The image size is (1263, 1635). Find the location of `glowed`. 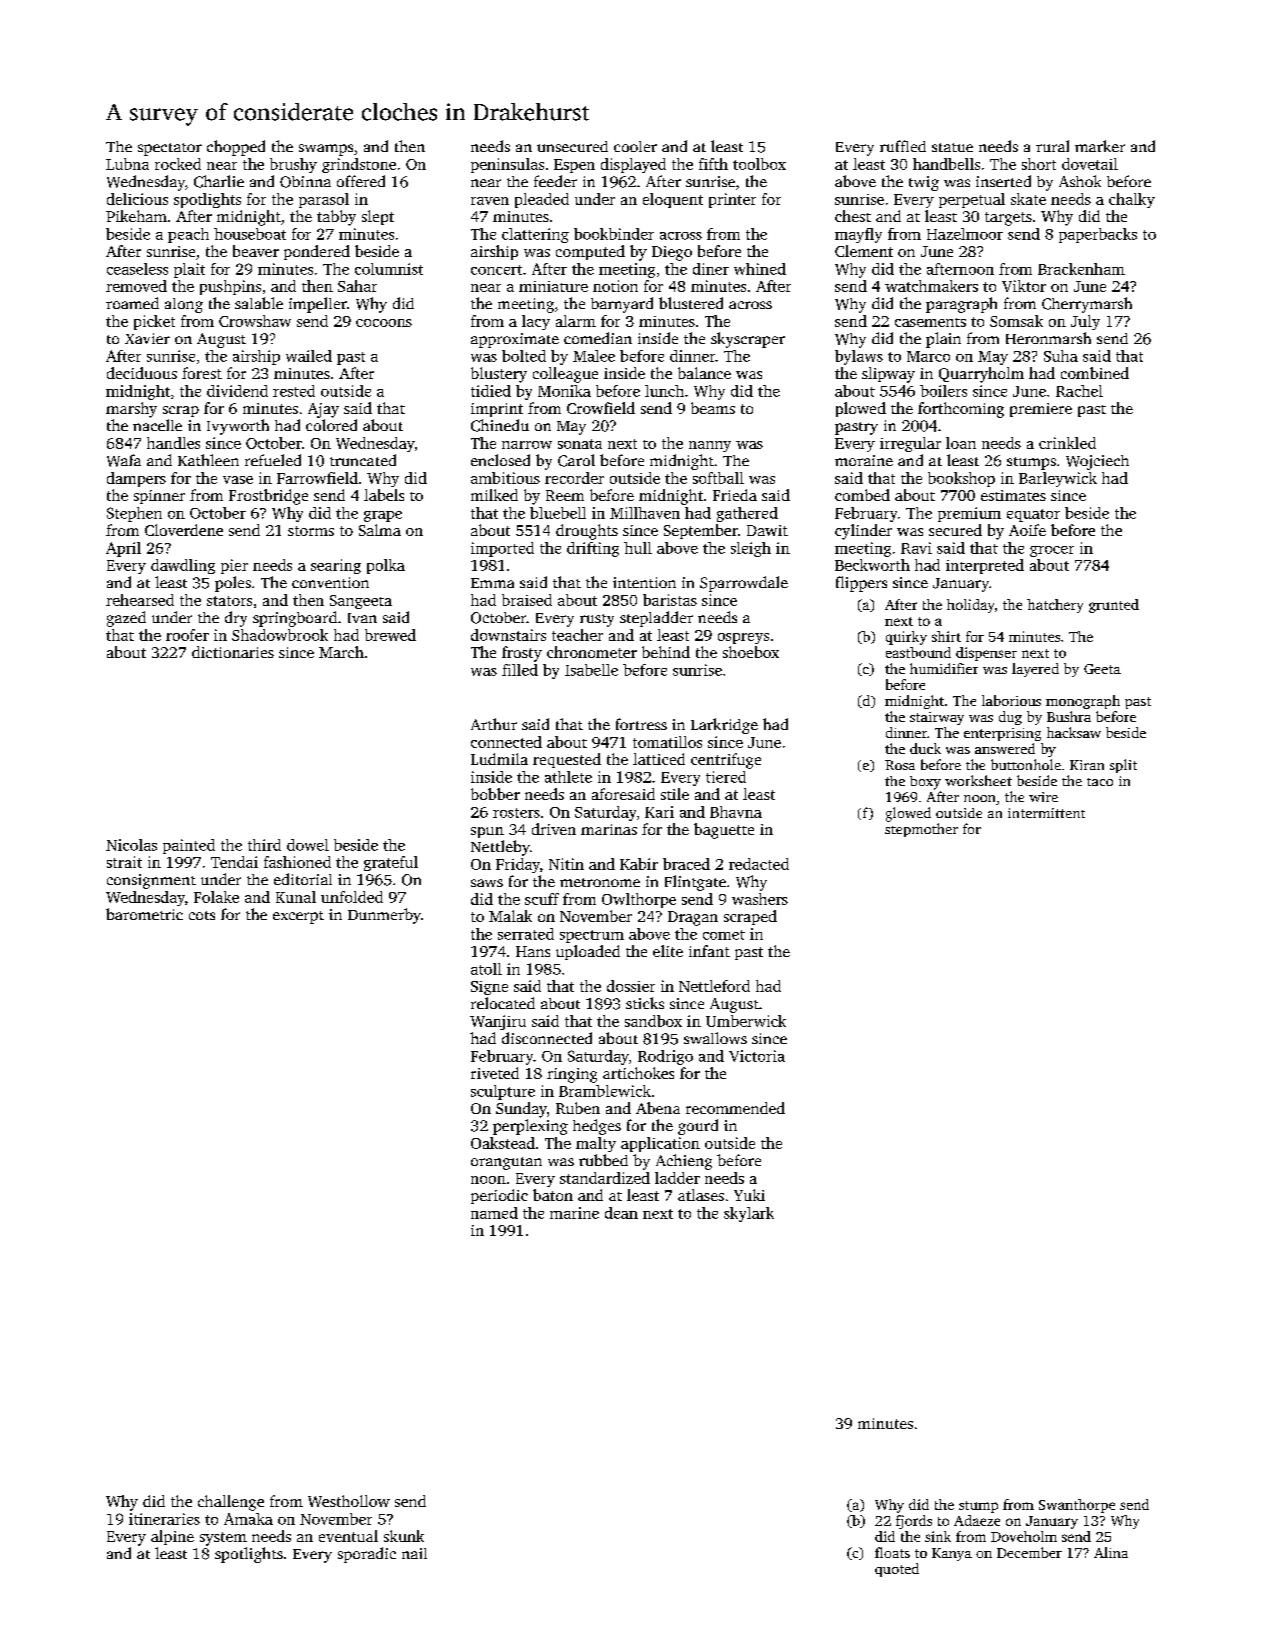

glowed is located at coordinates (908, 814).
